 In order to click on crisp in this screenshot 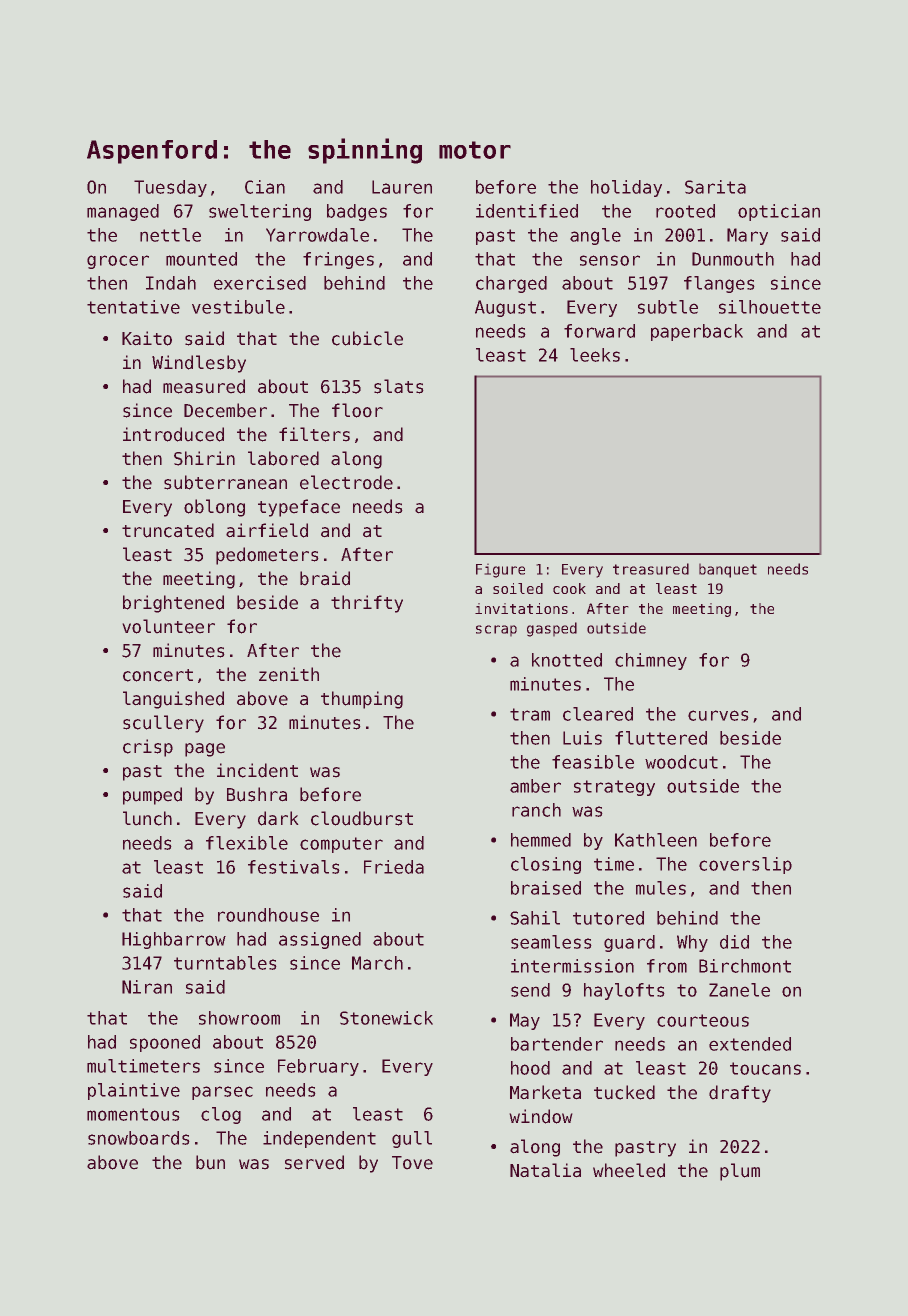, I will do `click(148, 748)`.
